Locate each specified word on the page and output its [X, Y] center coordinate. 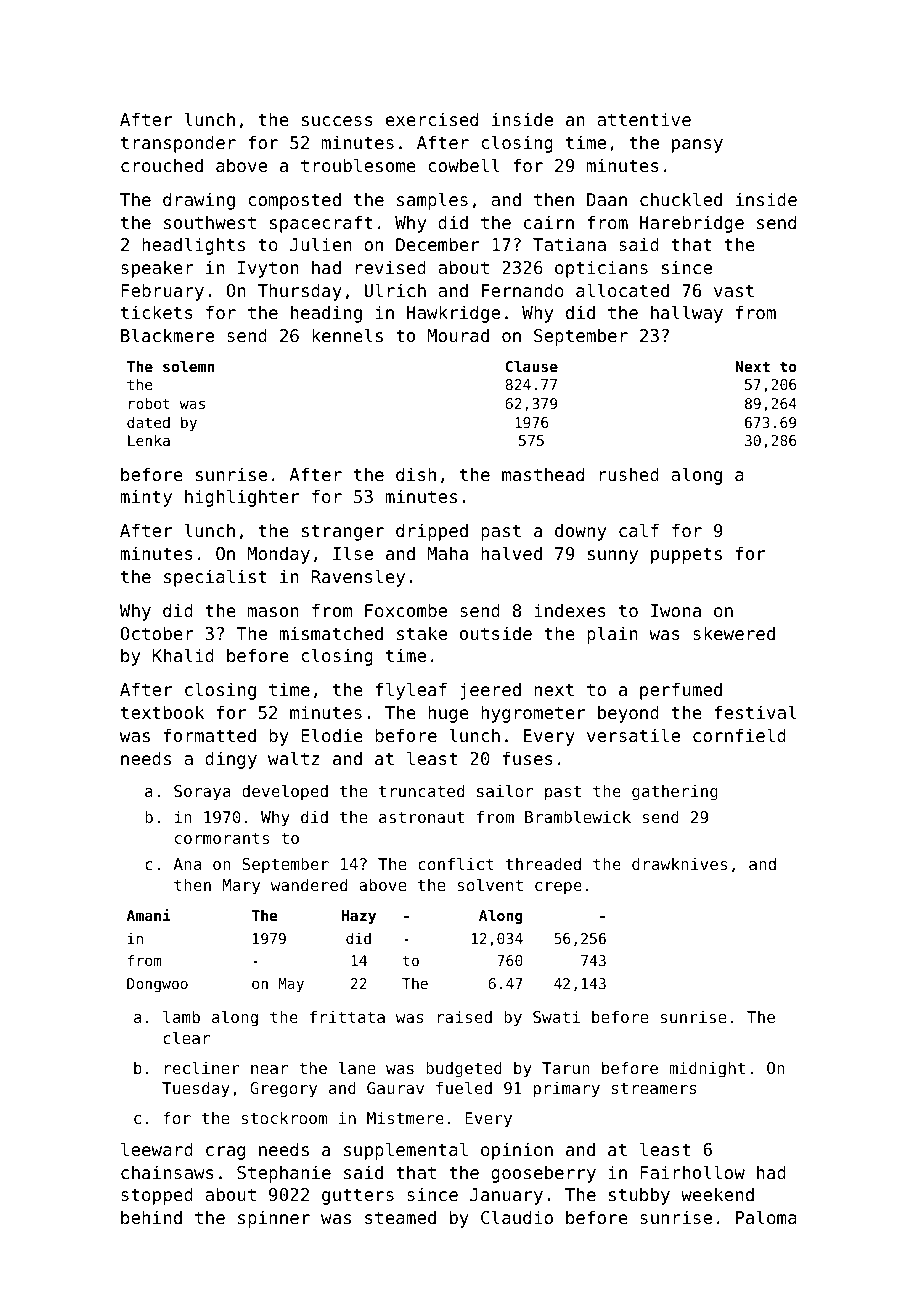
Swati [556, 1016]
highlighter [242, 498]
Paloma [766, 1217]
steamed [400, 1217]
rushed [629, 474]
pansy [697, 146]
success [337, 121]
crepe [558, 888]
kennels [347, 335]
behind [151, 1217]
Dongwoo [157, 985]
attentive [644, 119]
